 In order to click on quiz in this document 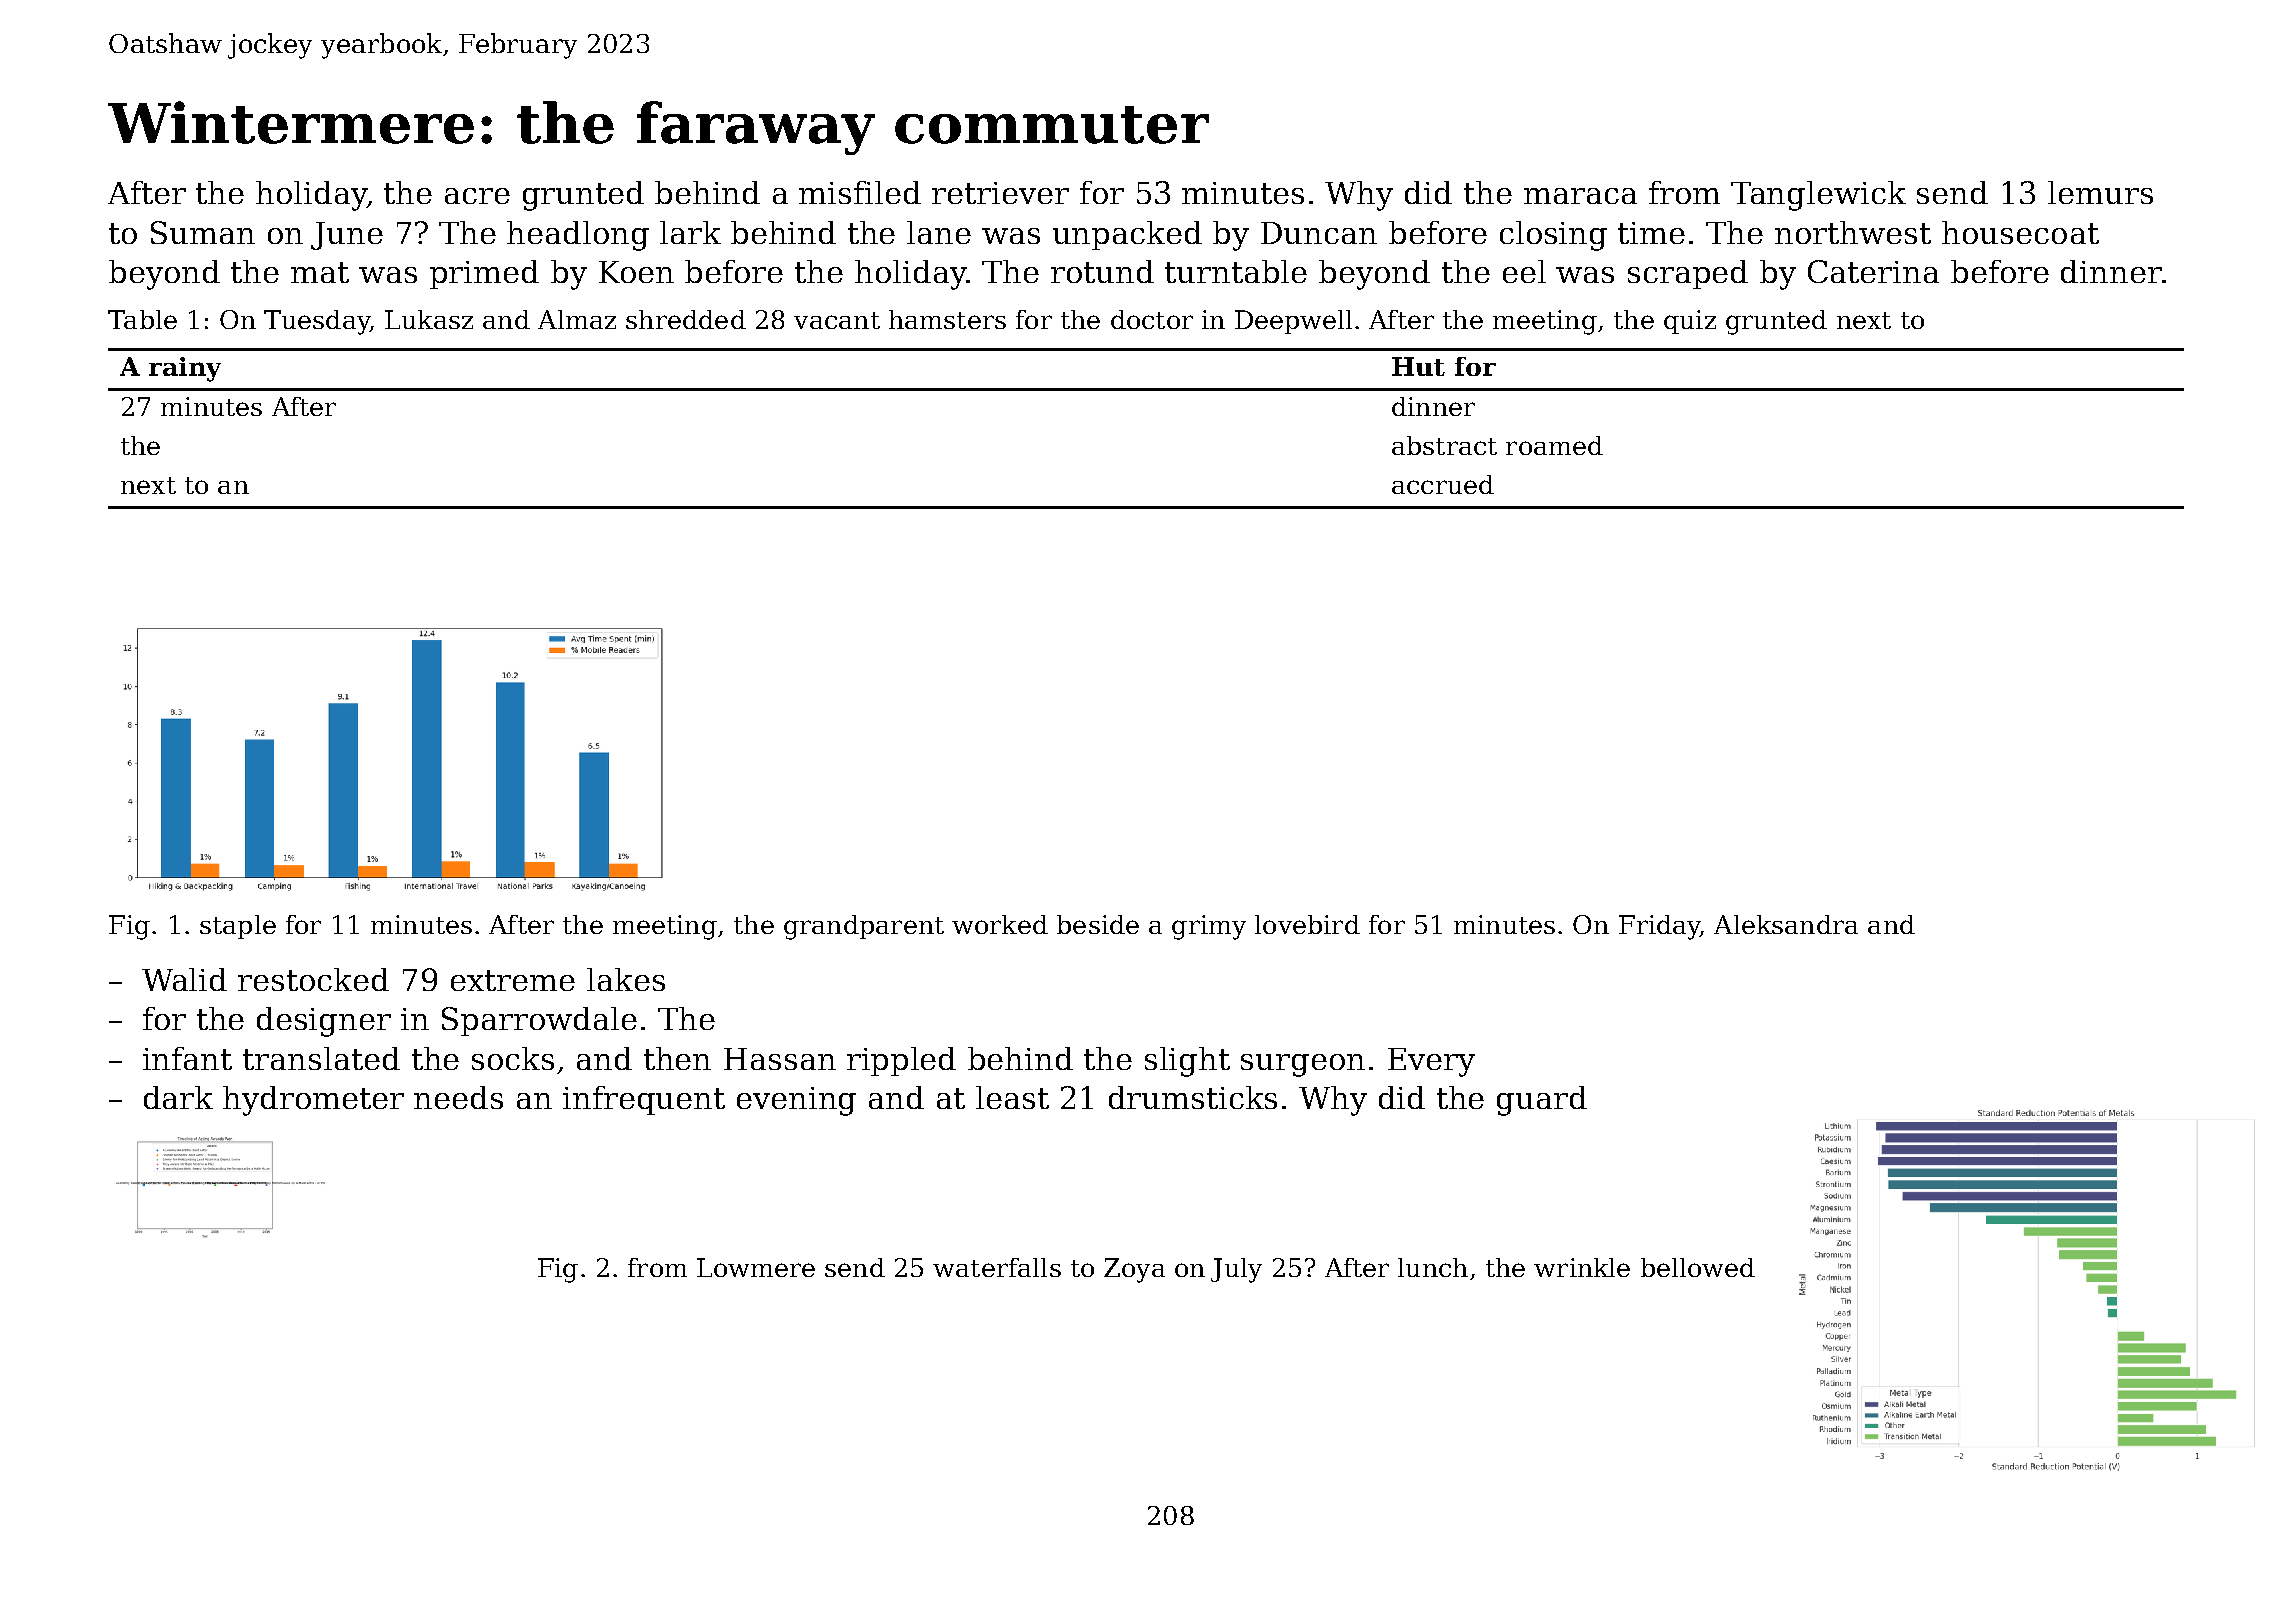, I will do `click(1690, 322)`.
